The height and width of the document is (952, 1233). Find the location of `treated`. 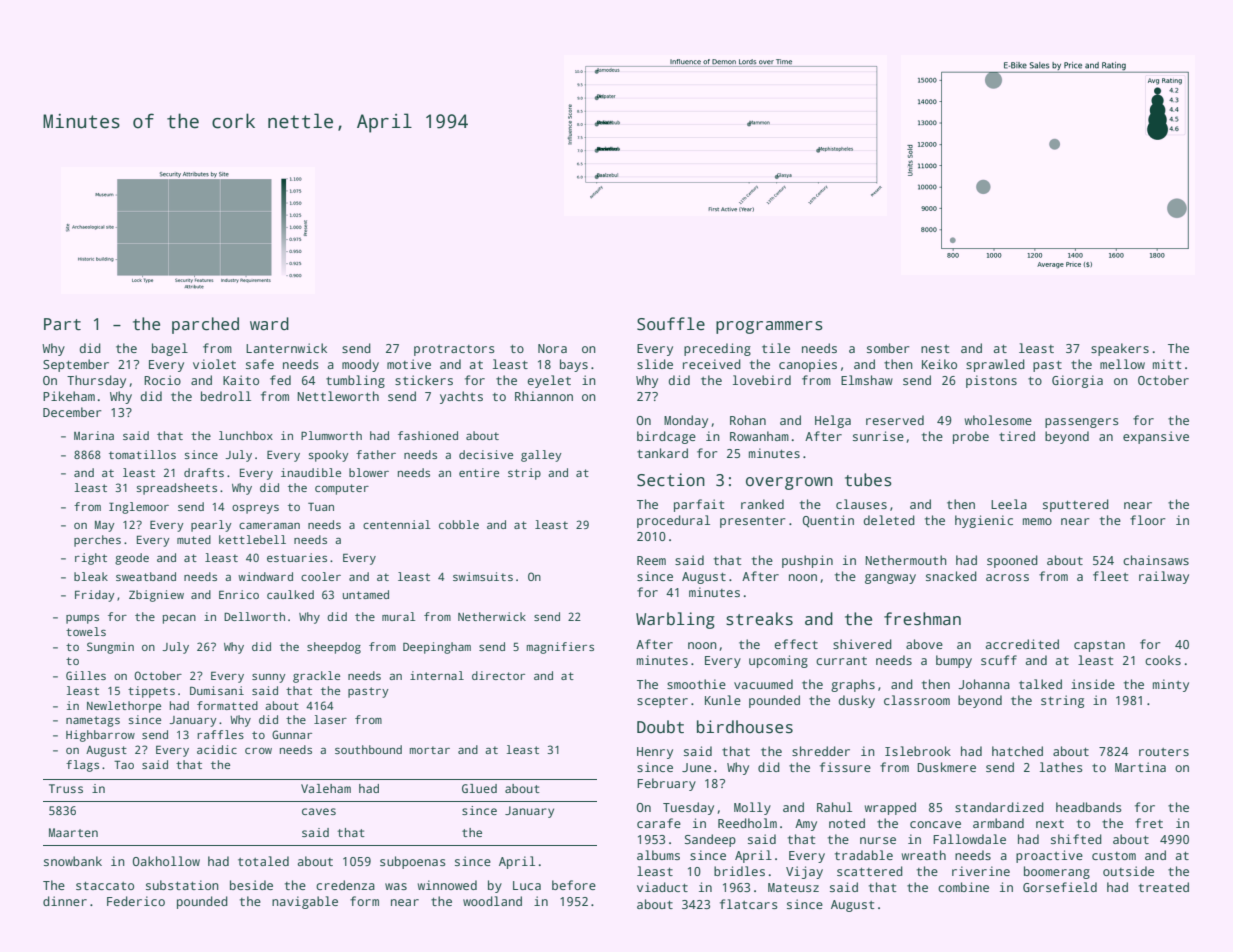

treated is located at coordinates (1164, 887).
